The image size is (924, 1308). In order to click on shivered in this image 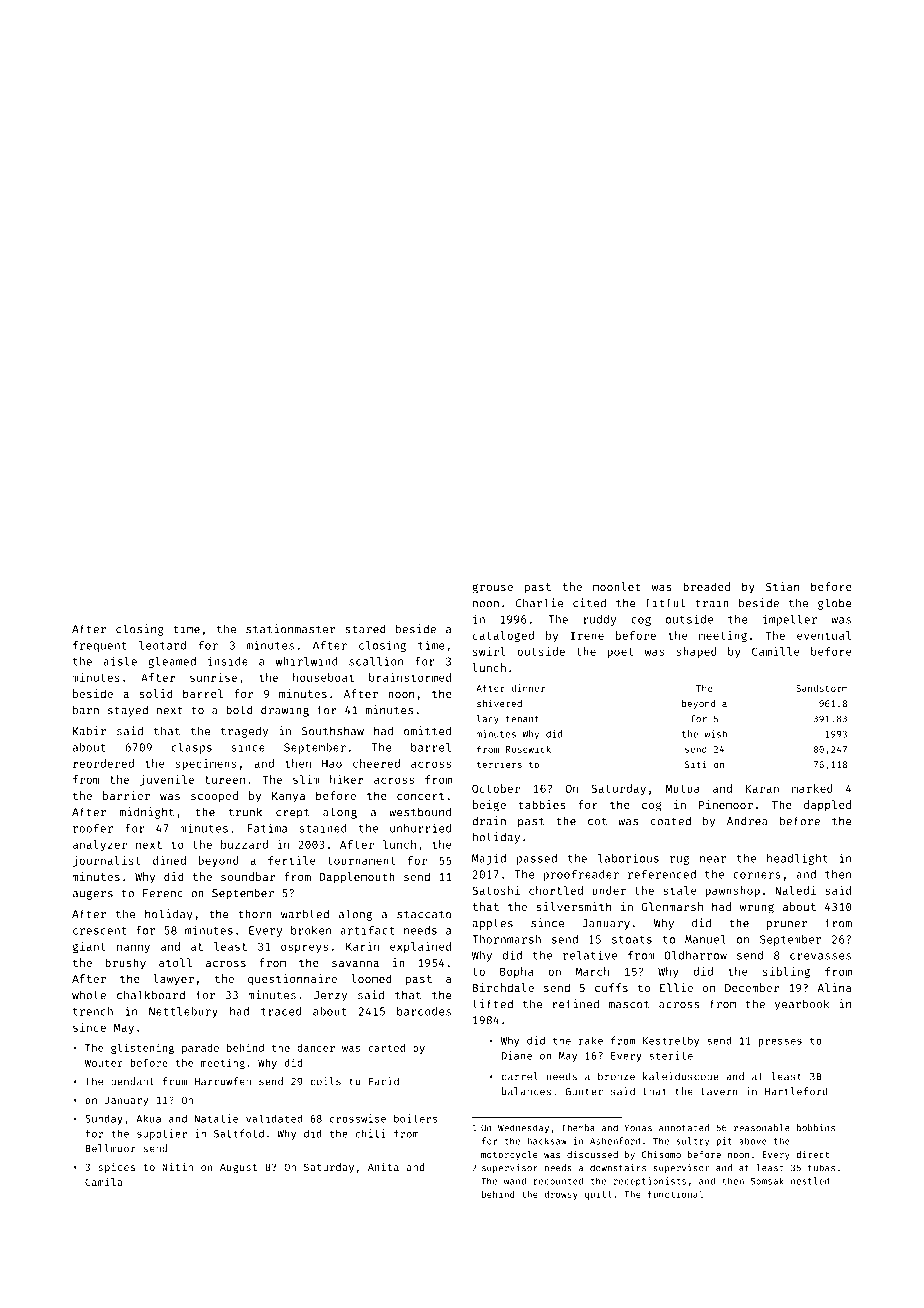, I will do `click(499, 703)`.
